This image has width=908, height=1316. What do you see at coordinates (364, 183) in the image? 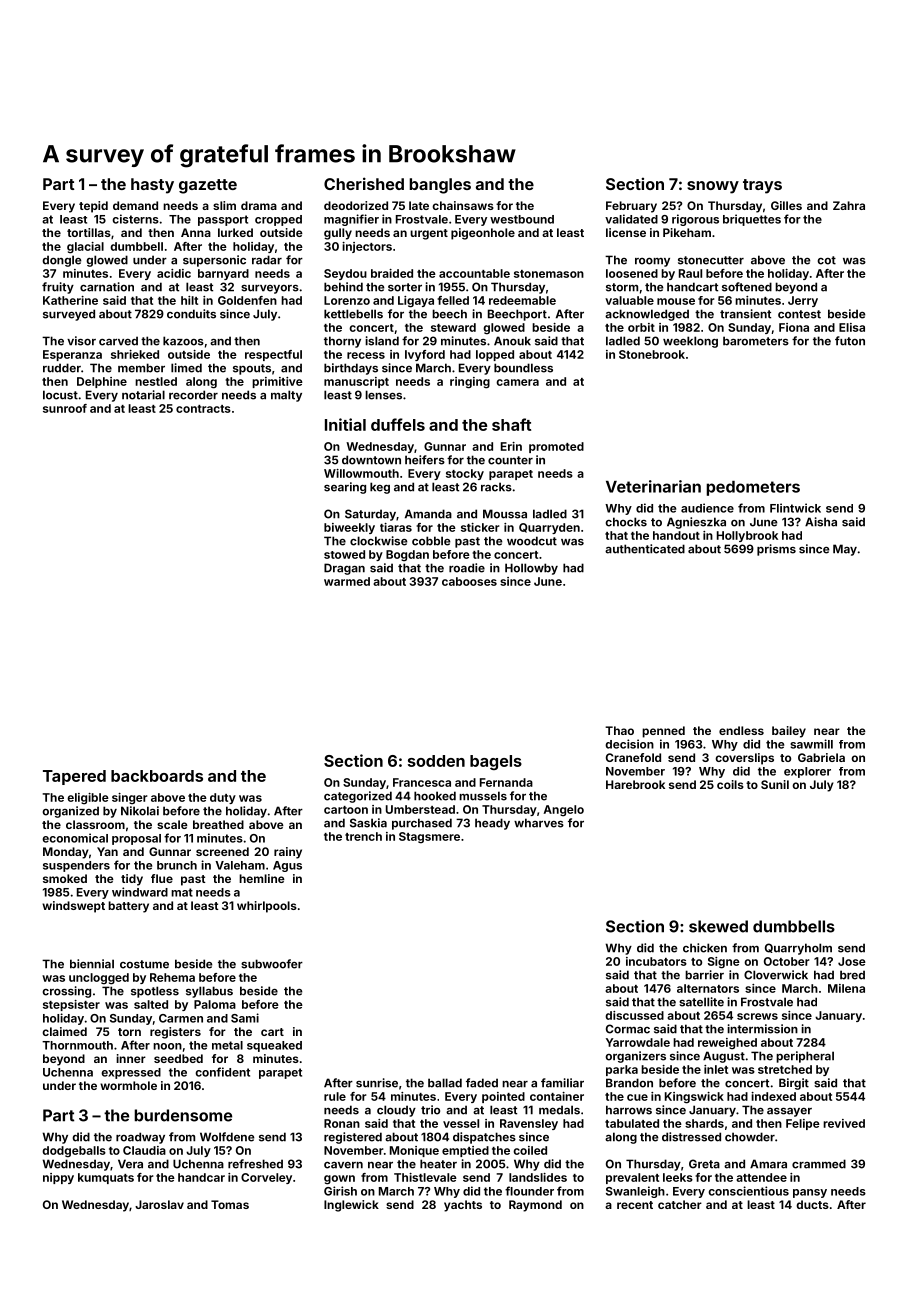
I see `Cherished` at bounding box center [364, 183].
